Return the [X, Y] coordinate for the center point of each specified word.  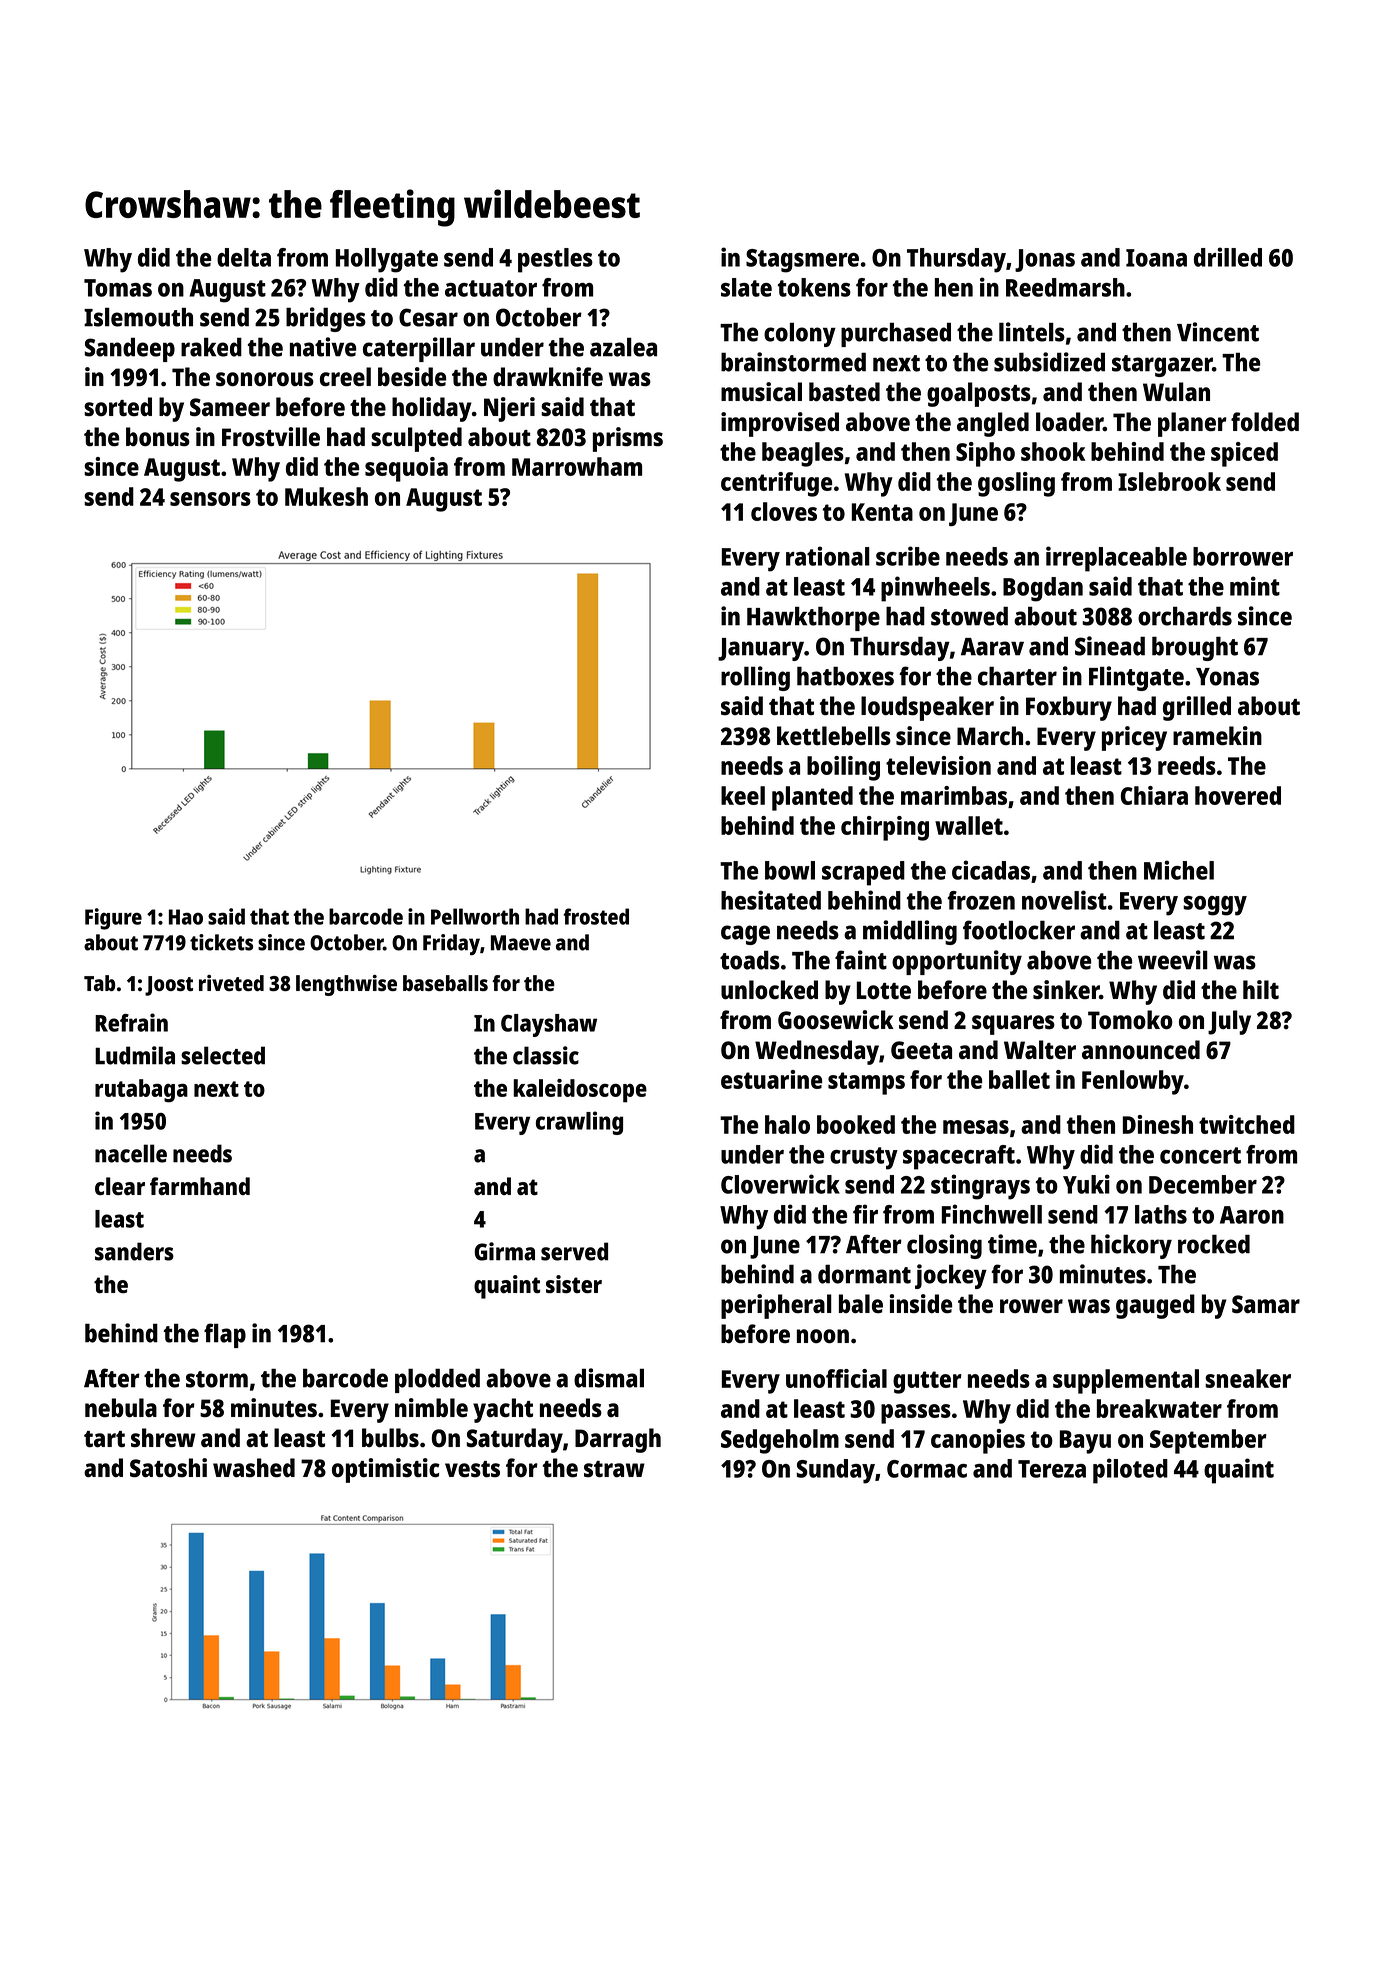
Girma [504, 1251]
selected [223, 1055]
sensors [210, 499]
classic [546, 1055]
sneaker [1248, 1378]
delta [244, 257]
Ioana [1156, 258]
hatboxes [845, 676]
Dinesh [1158, 1124]
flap [225, 1335]
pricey [1134, 738]
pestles [555, 260]
